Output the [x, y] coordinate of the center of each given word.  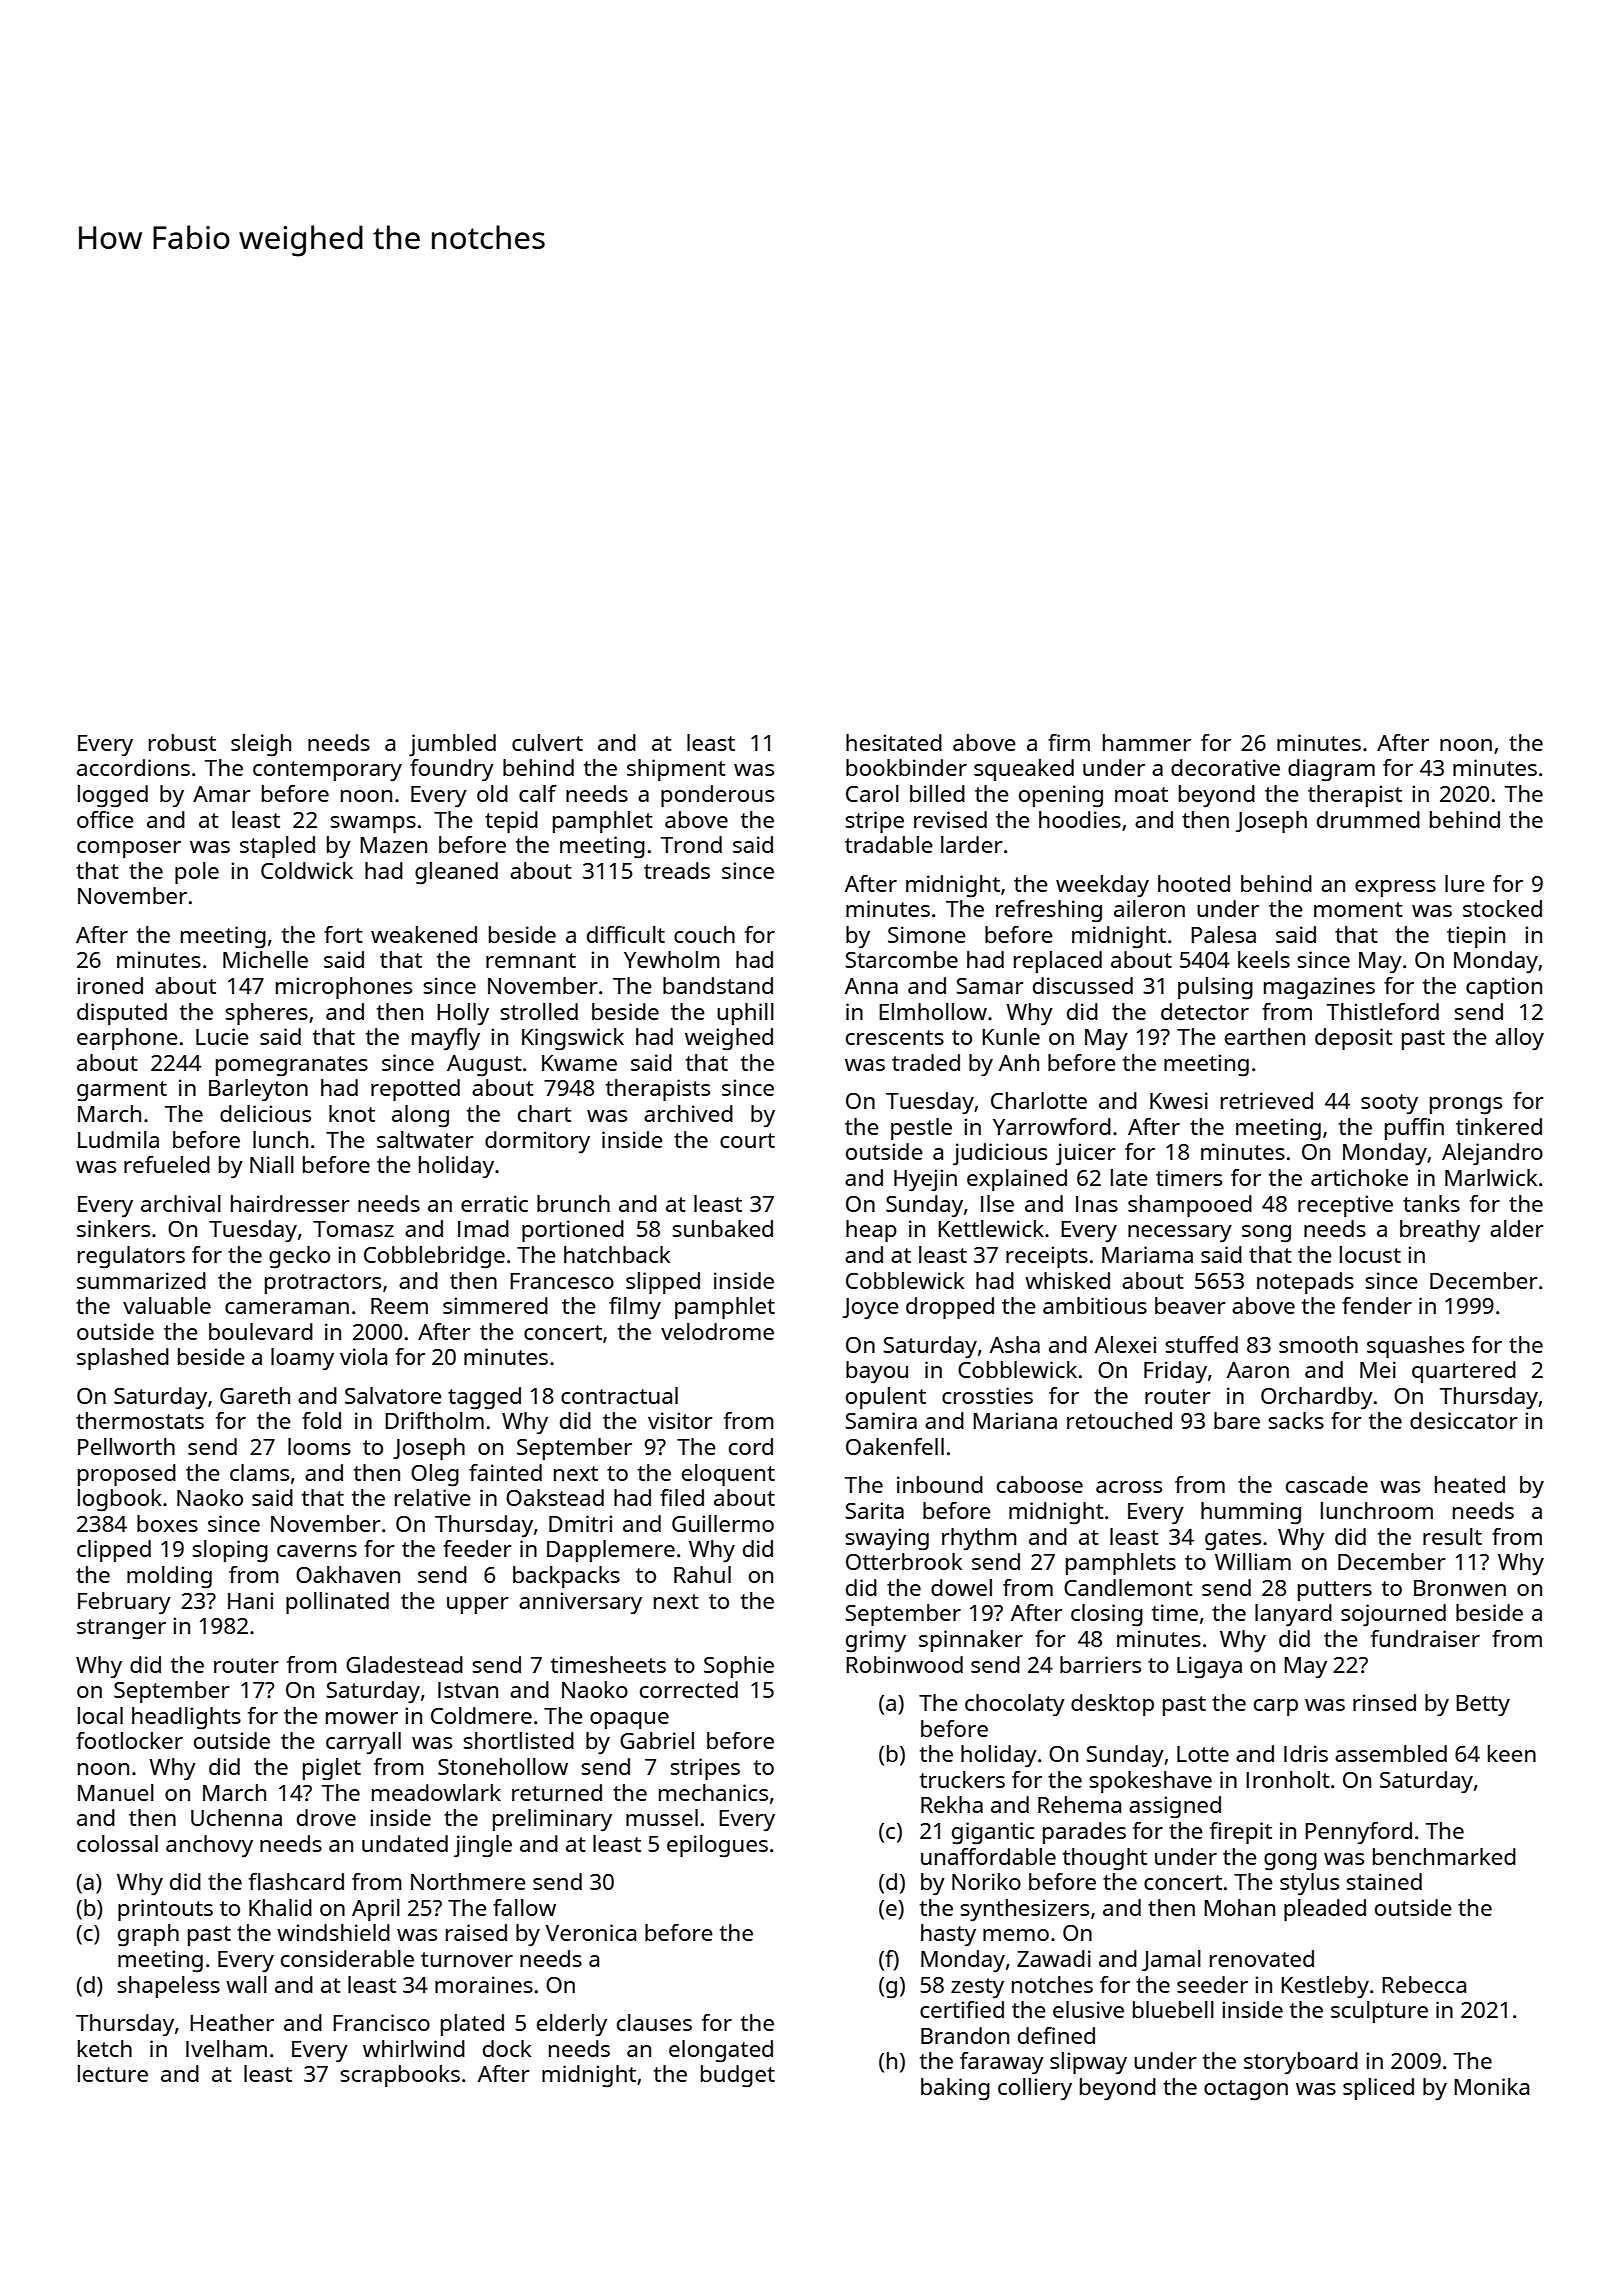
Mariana [1015, 1420]
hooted [1194, 883]
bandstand [718, 985]
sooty [1389, 1104]
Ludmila [118, 1139]
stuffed [1201, 1344]
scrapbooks [400, 2076]
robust [182, 742]
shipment [676, 770]
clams [259, 1472]
